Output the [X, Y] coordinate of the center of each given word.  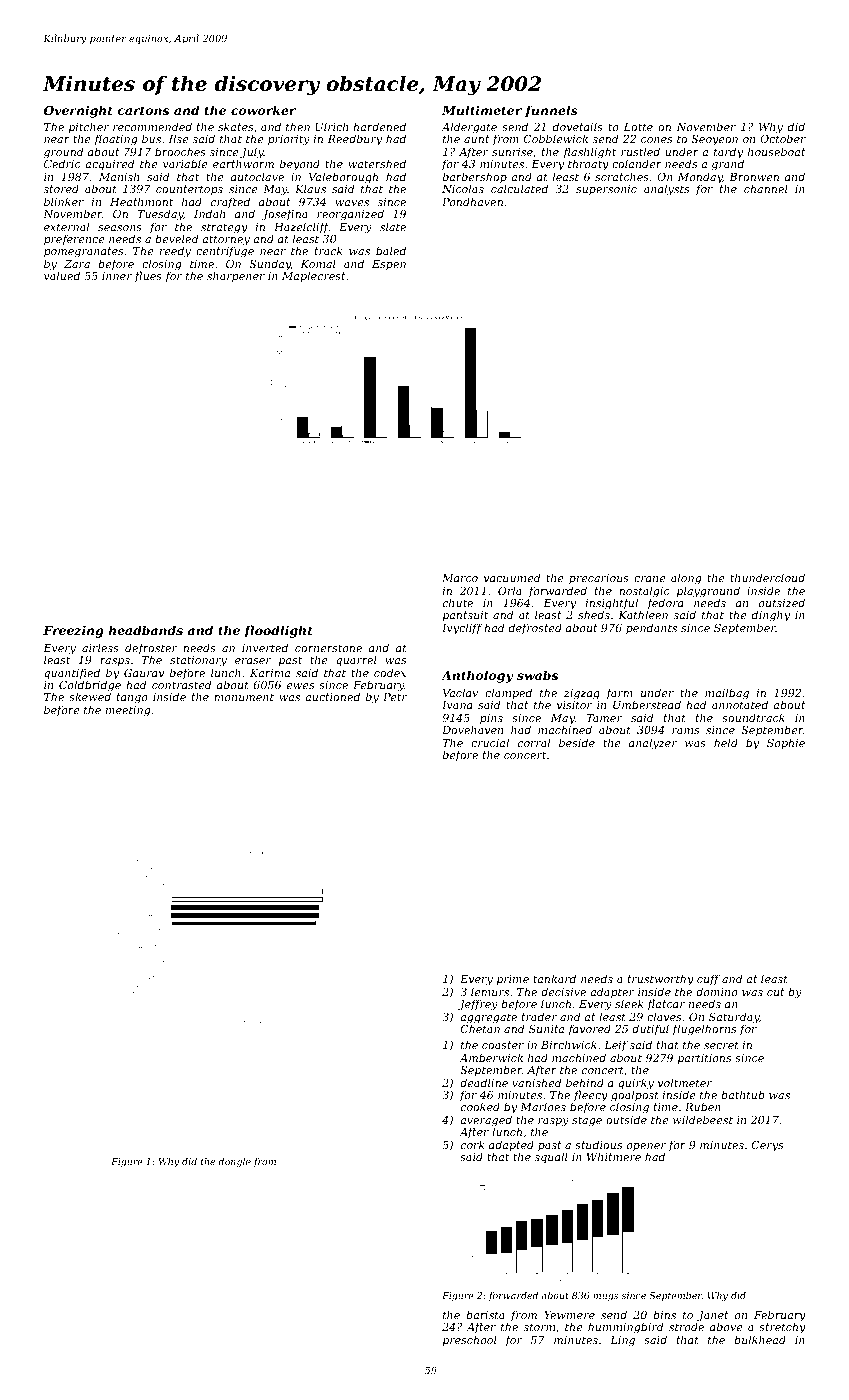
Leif [616, 1045]
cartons [143, 110]
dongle [234, 1162]
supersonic [606, 190]
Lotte [638, 127]
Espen [389, 265]
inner [117, 276]
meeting [128, 711]
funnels [551, 111]
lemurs [490, 991]
